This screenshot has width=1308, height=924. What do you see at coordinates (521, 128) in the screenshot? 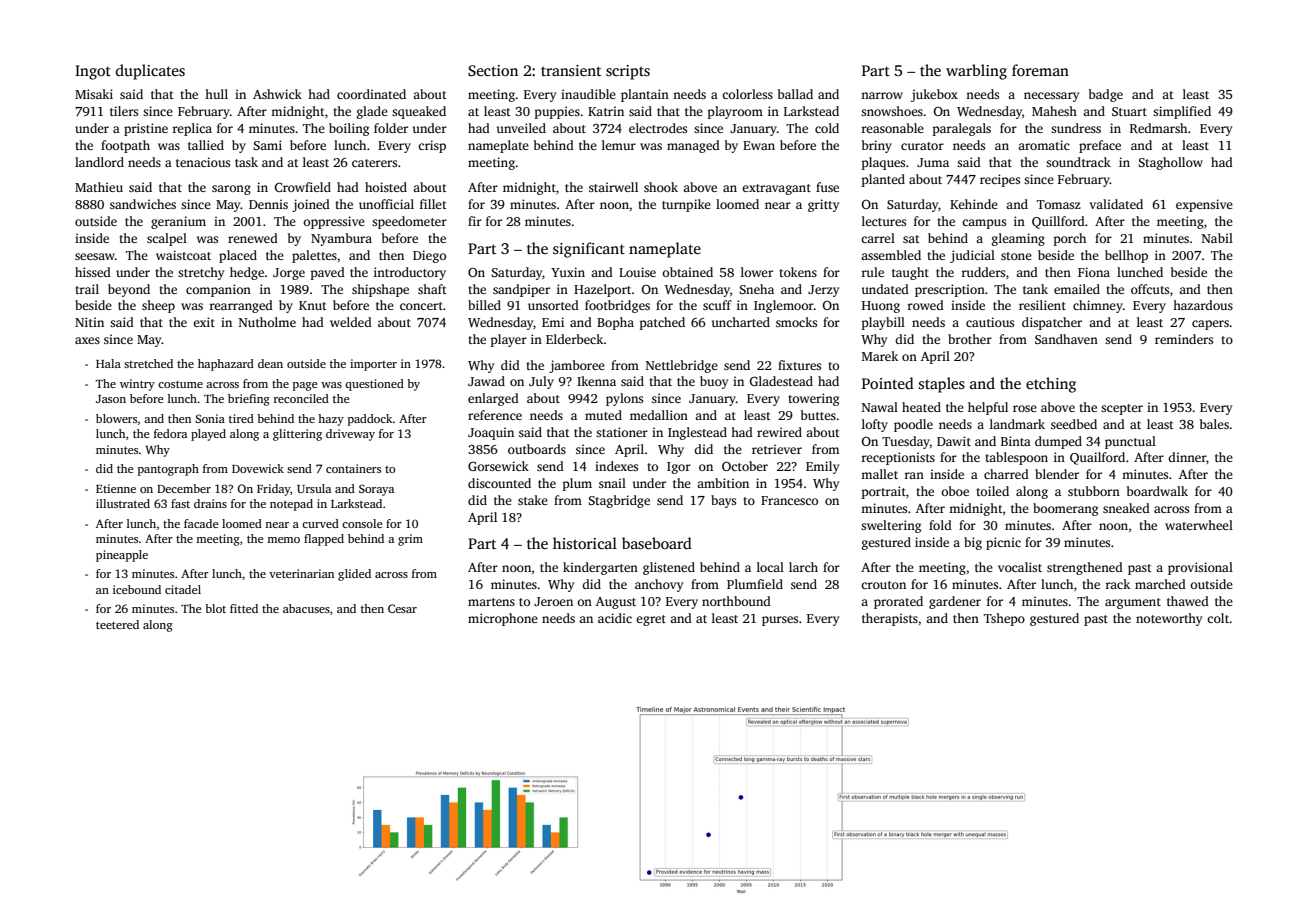
I see `unveiled` at bounding box center [521, 128].
